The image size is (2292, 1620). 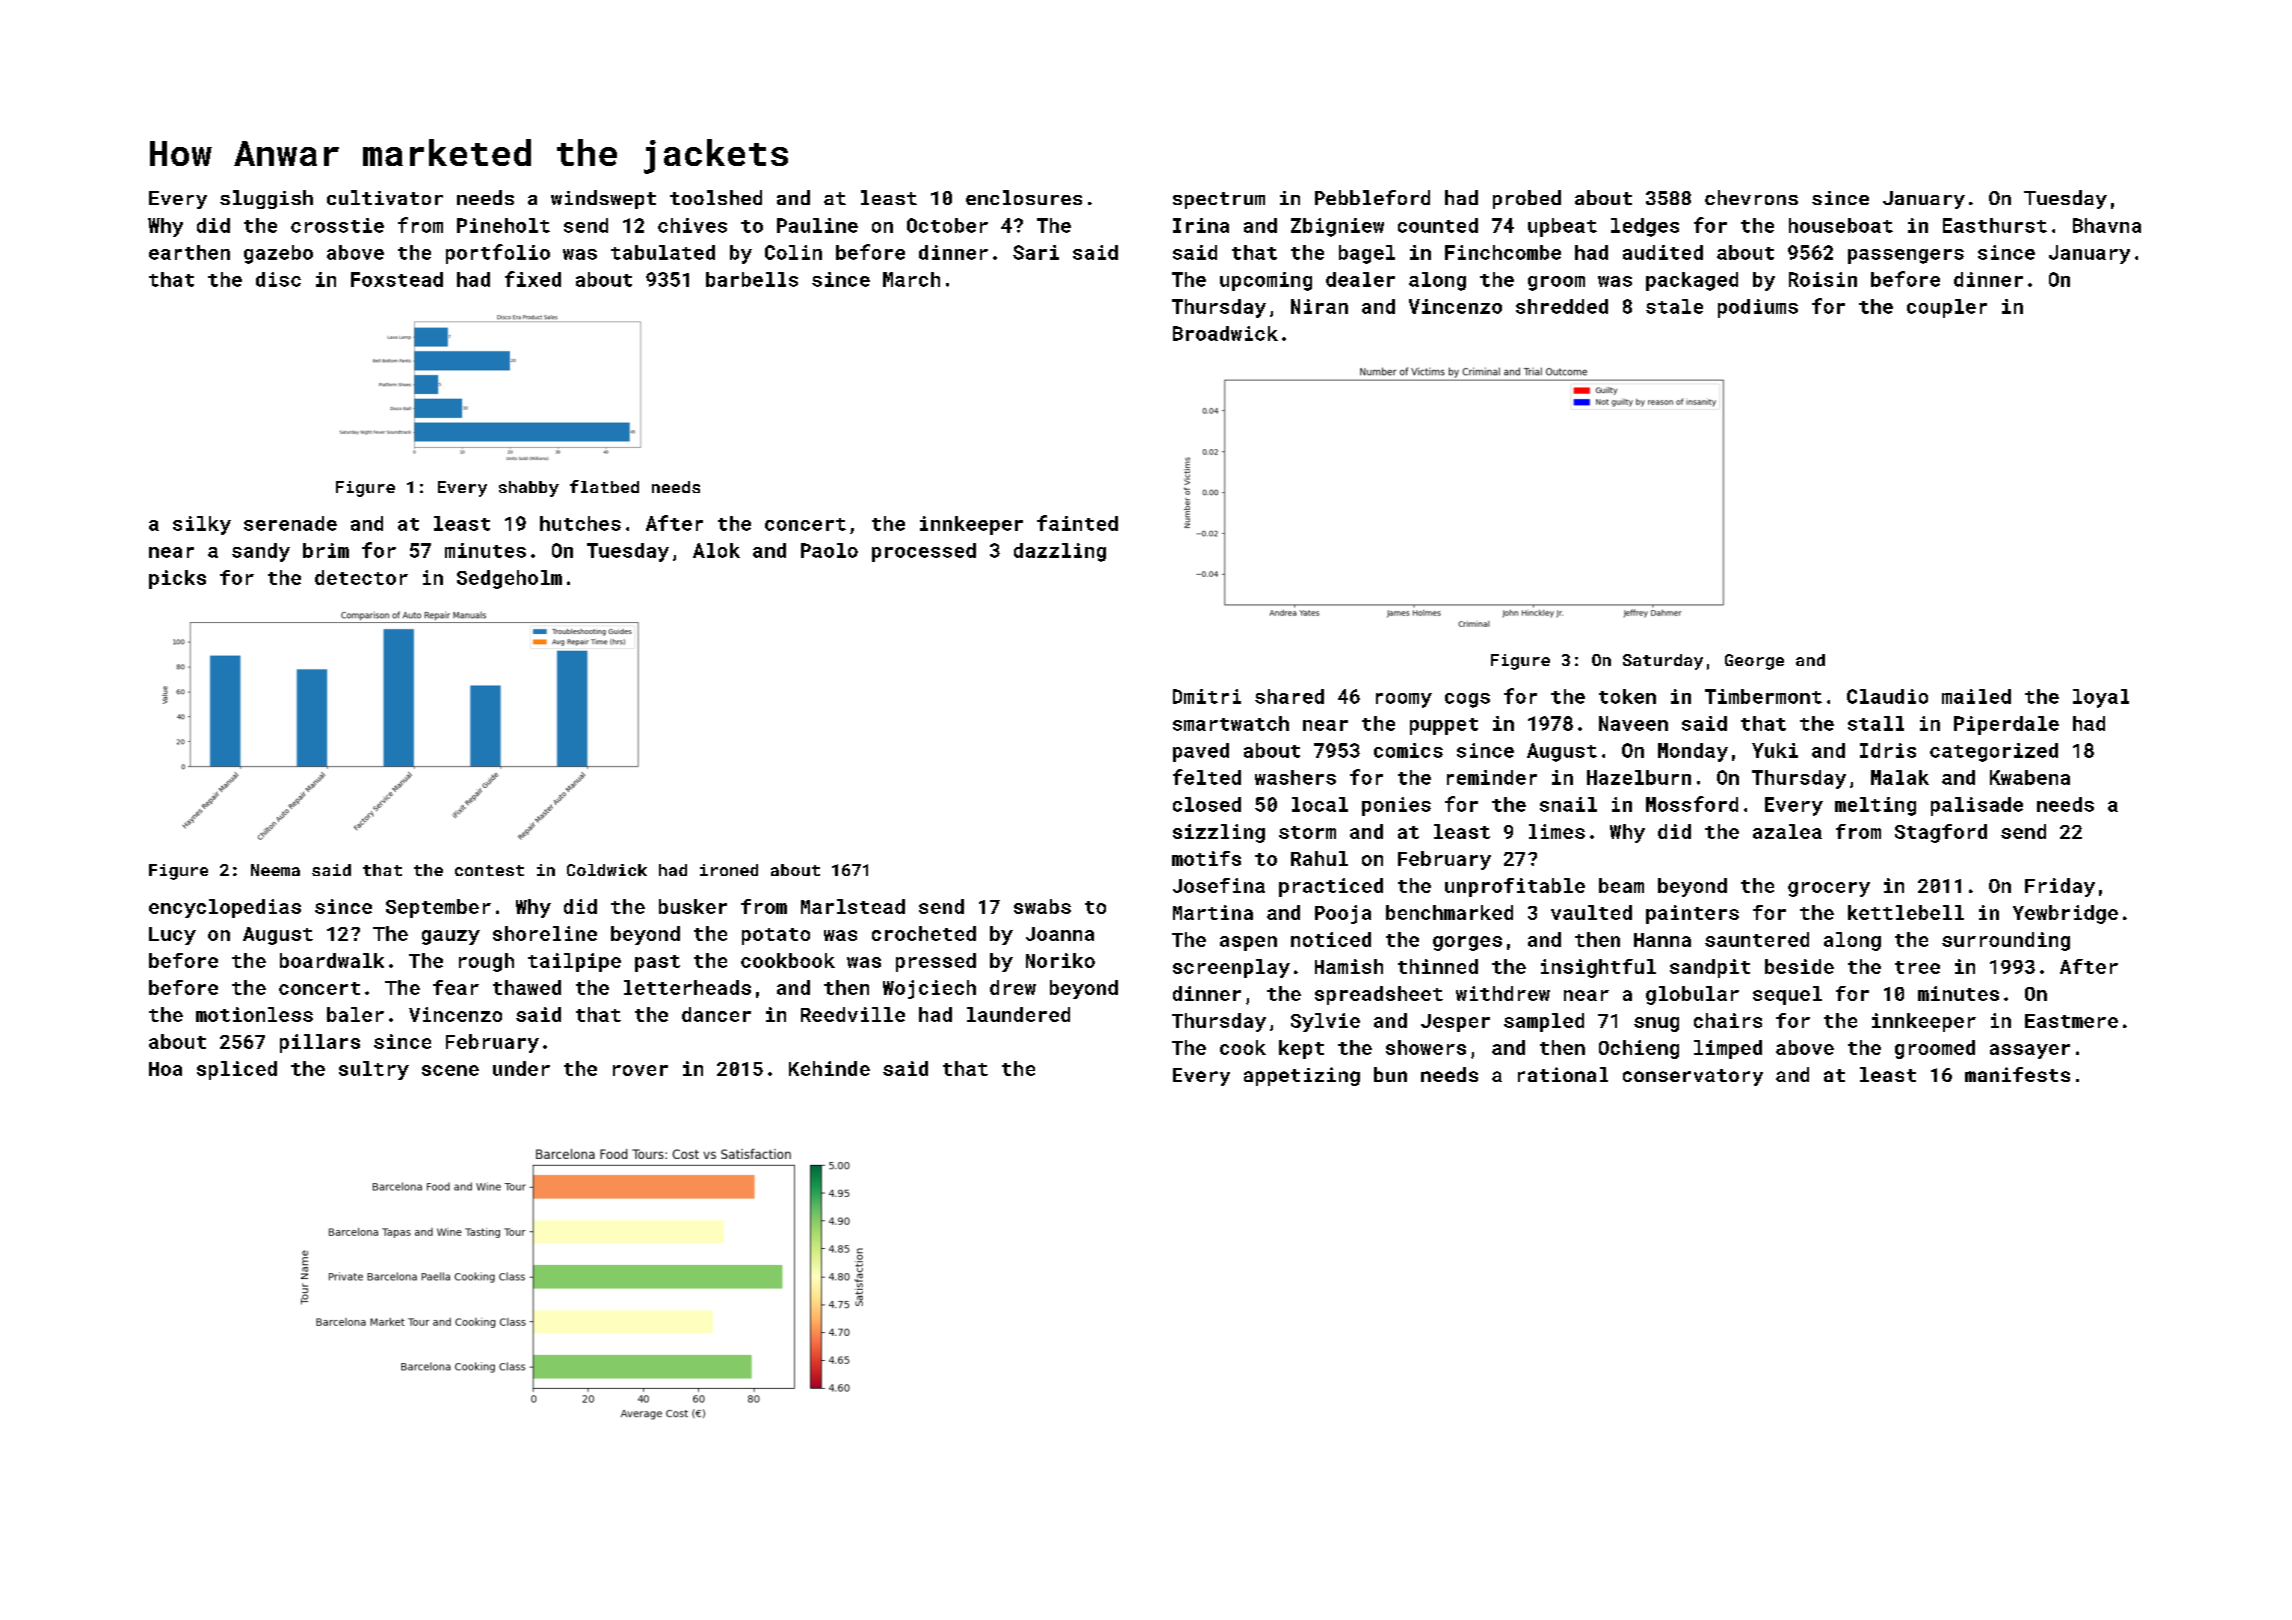 I want to click on Foxstead, so click(x=397, y=279).
